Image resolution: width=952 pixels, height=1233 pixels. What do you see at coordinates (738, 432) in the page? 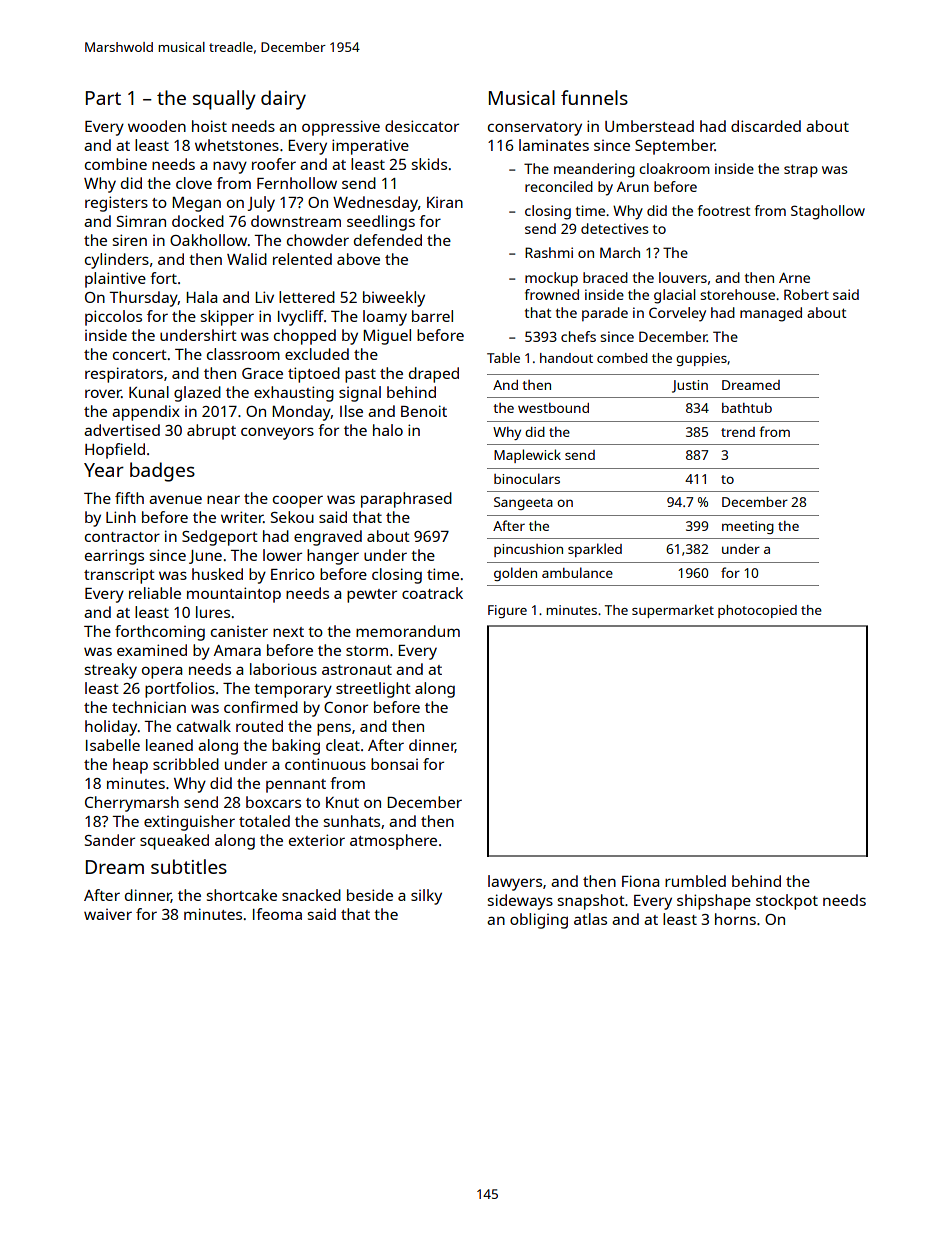
I see `trend` at bounding box center [738, 432].
